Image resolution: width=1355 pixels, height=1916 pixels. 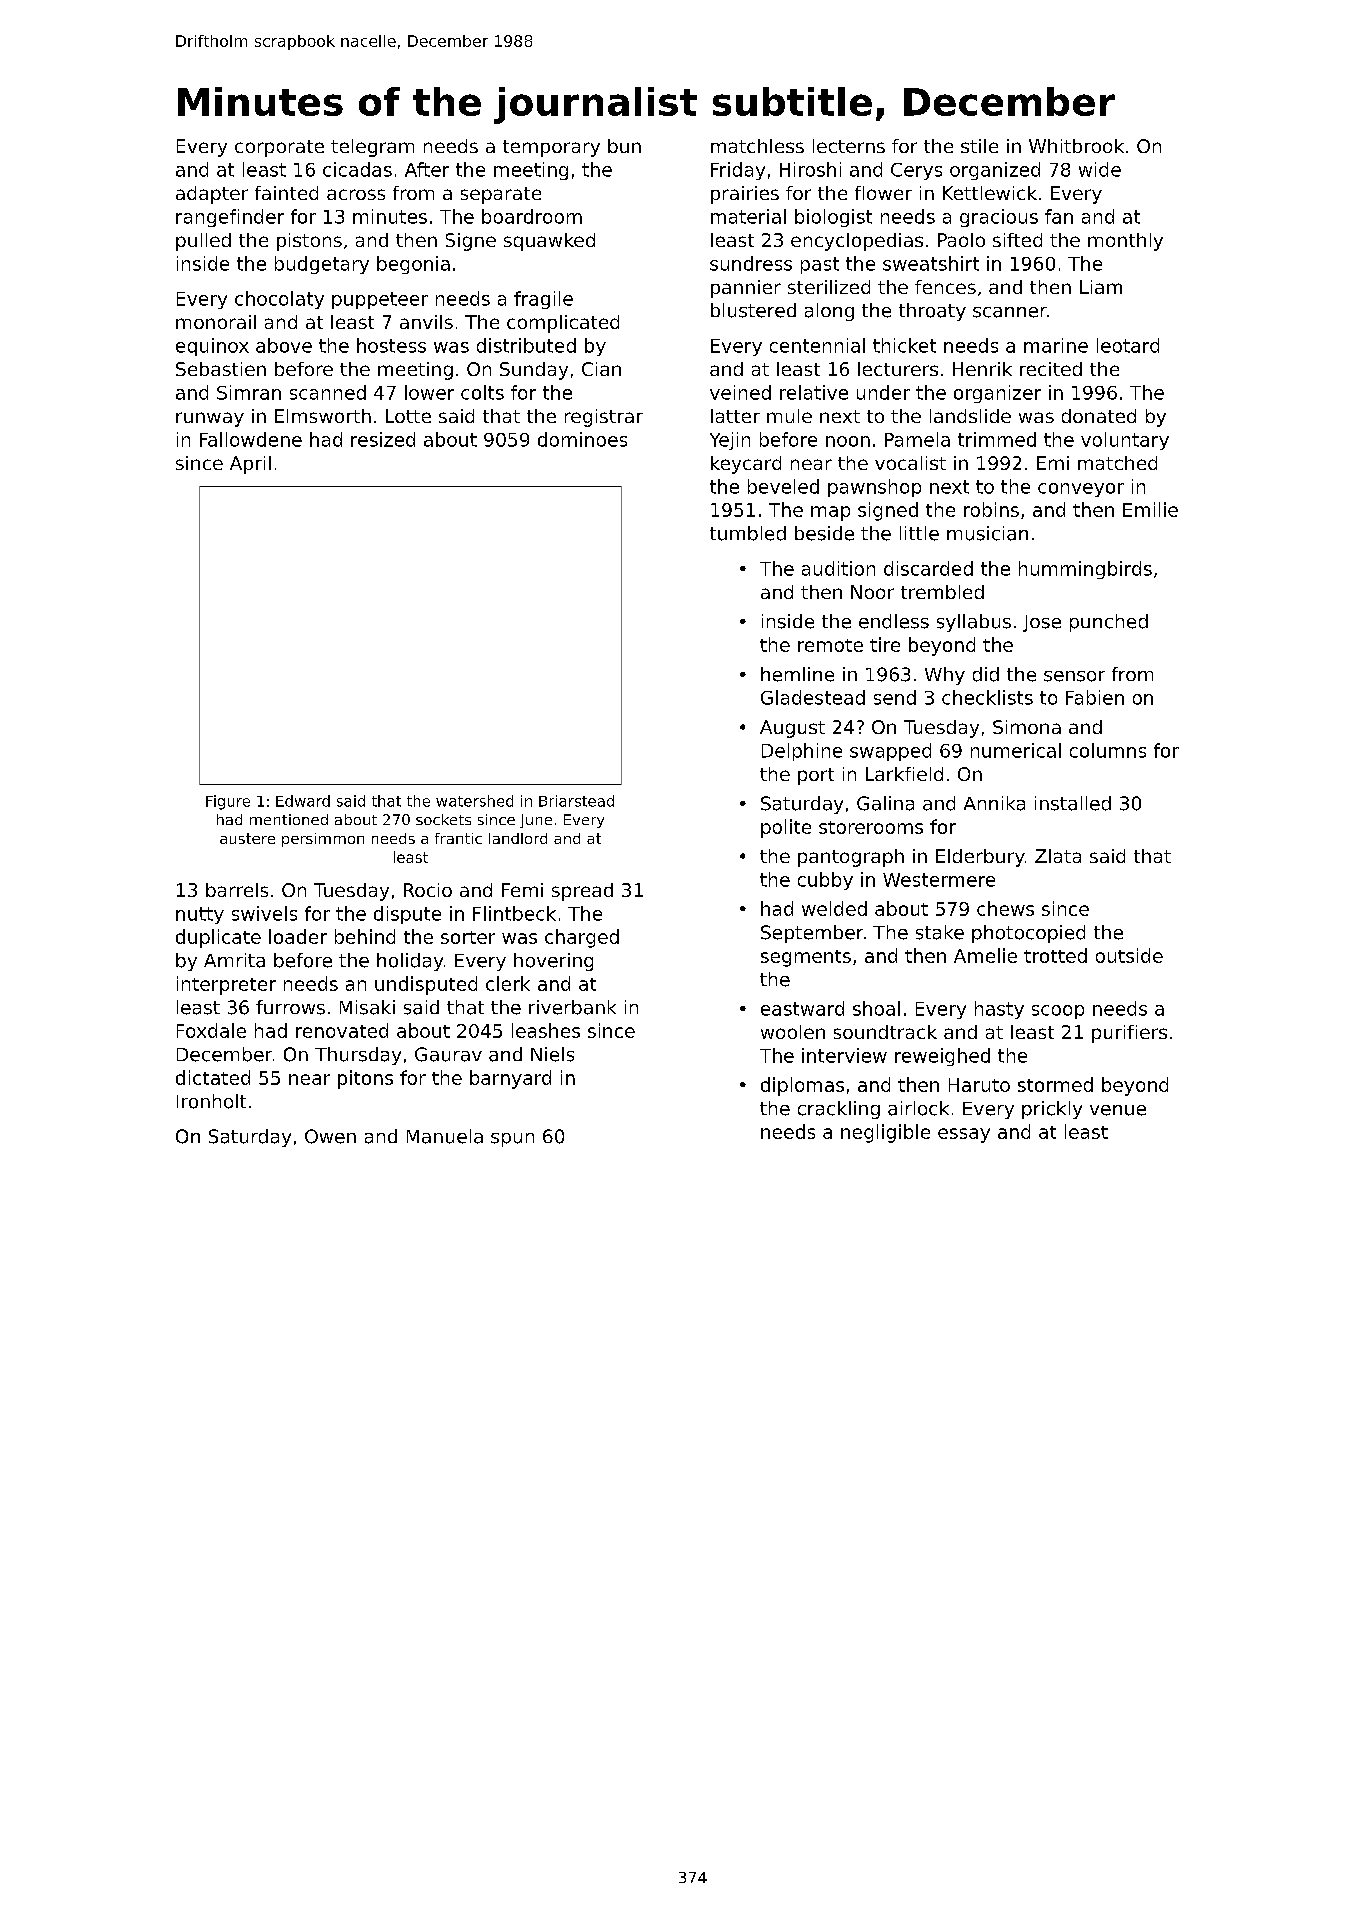 What do you see at coordinates (839, 1110) in the screenshot?
I see `crackling` at bounding box center [839, 1110].
